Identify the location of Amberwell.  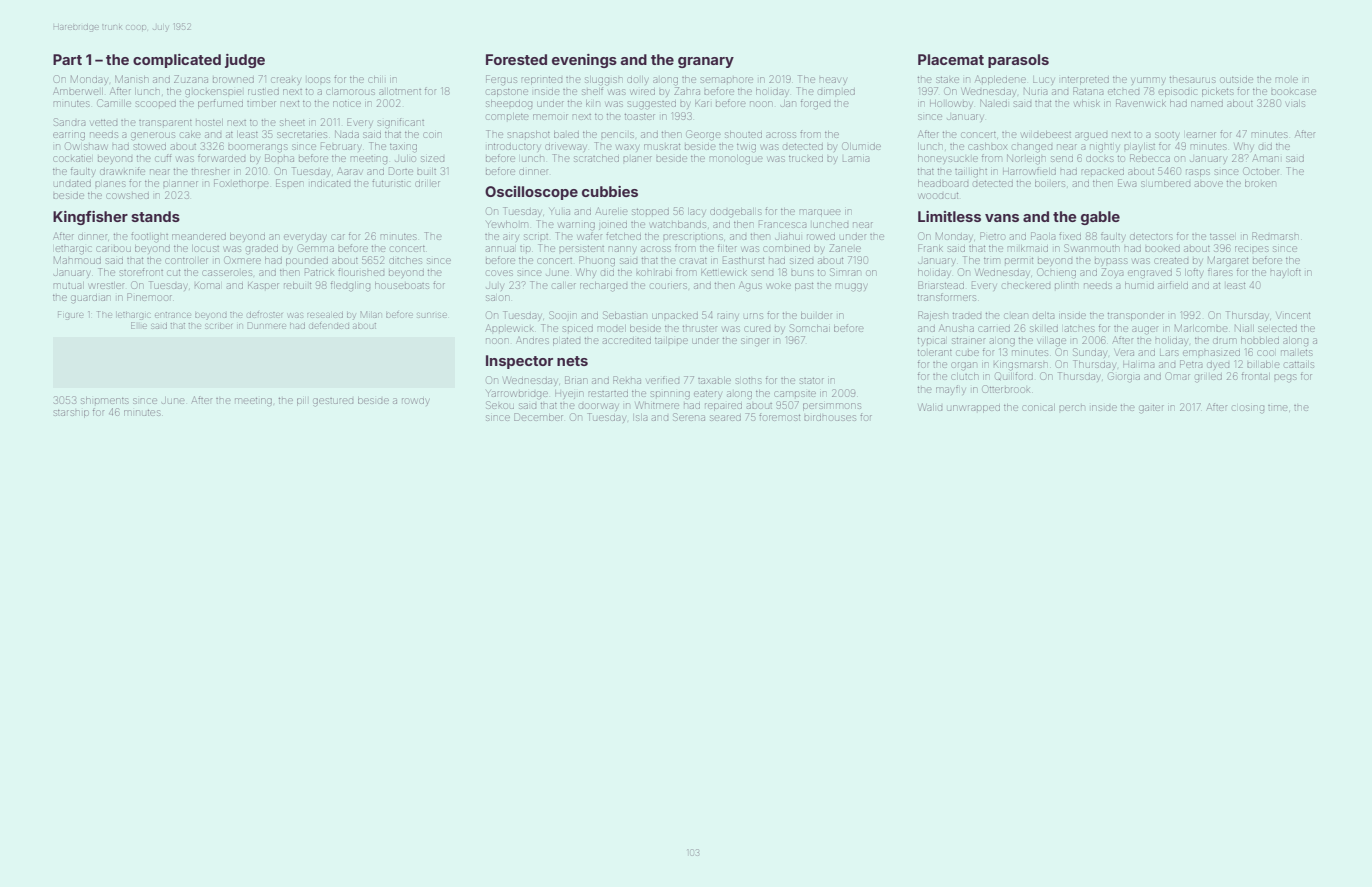
(78, 91).
